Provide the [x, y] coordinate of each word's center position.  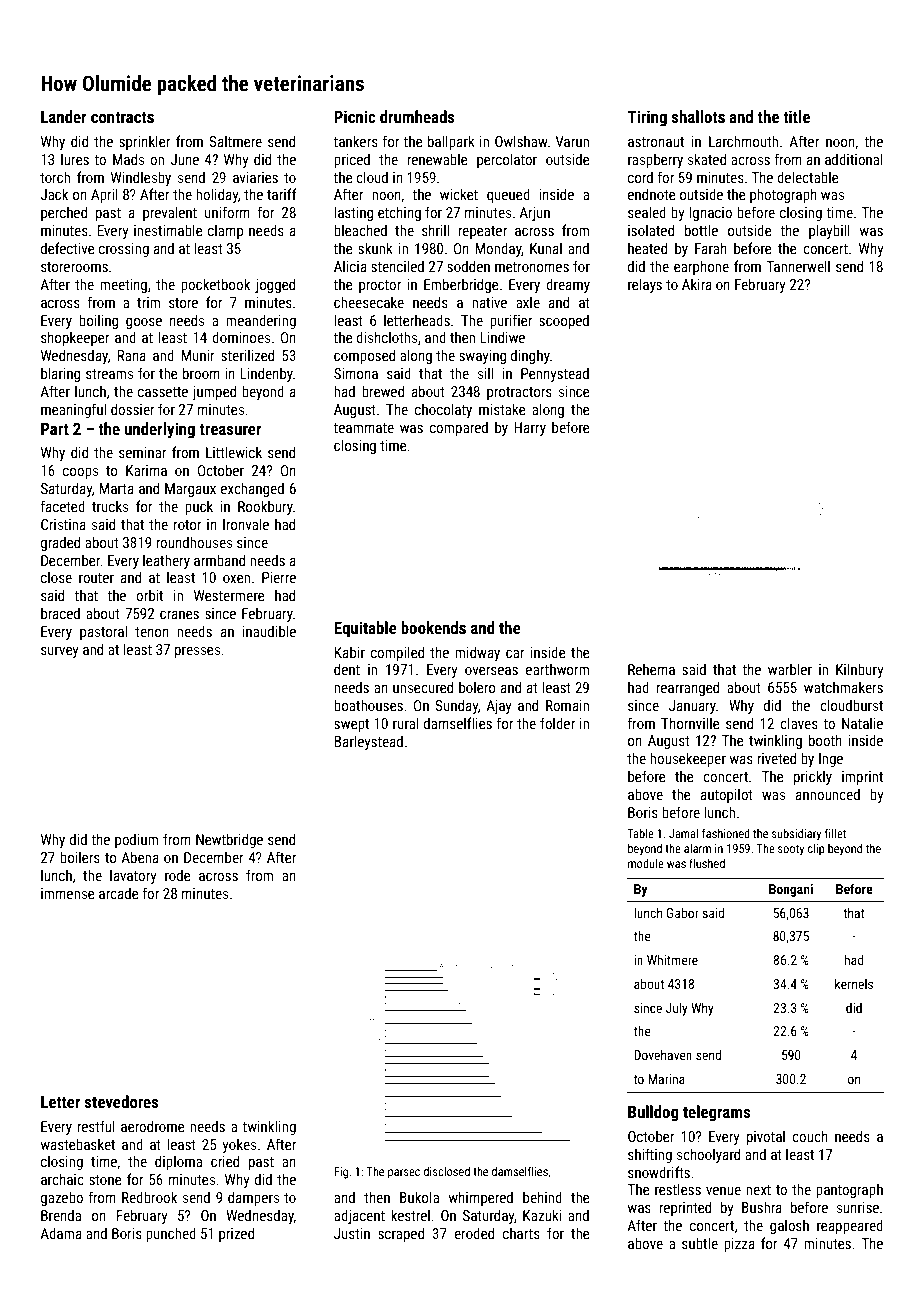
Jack [54, 194]
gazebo [62, 1198]
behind [542, 1197]
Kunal [546, 248]
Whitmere [672, 959]
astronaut [656, 142]
